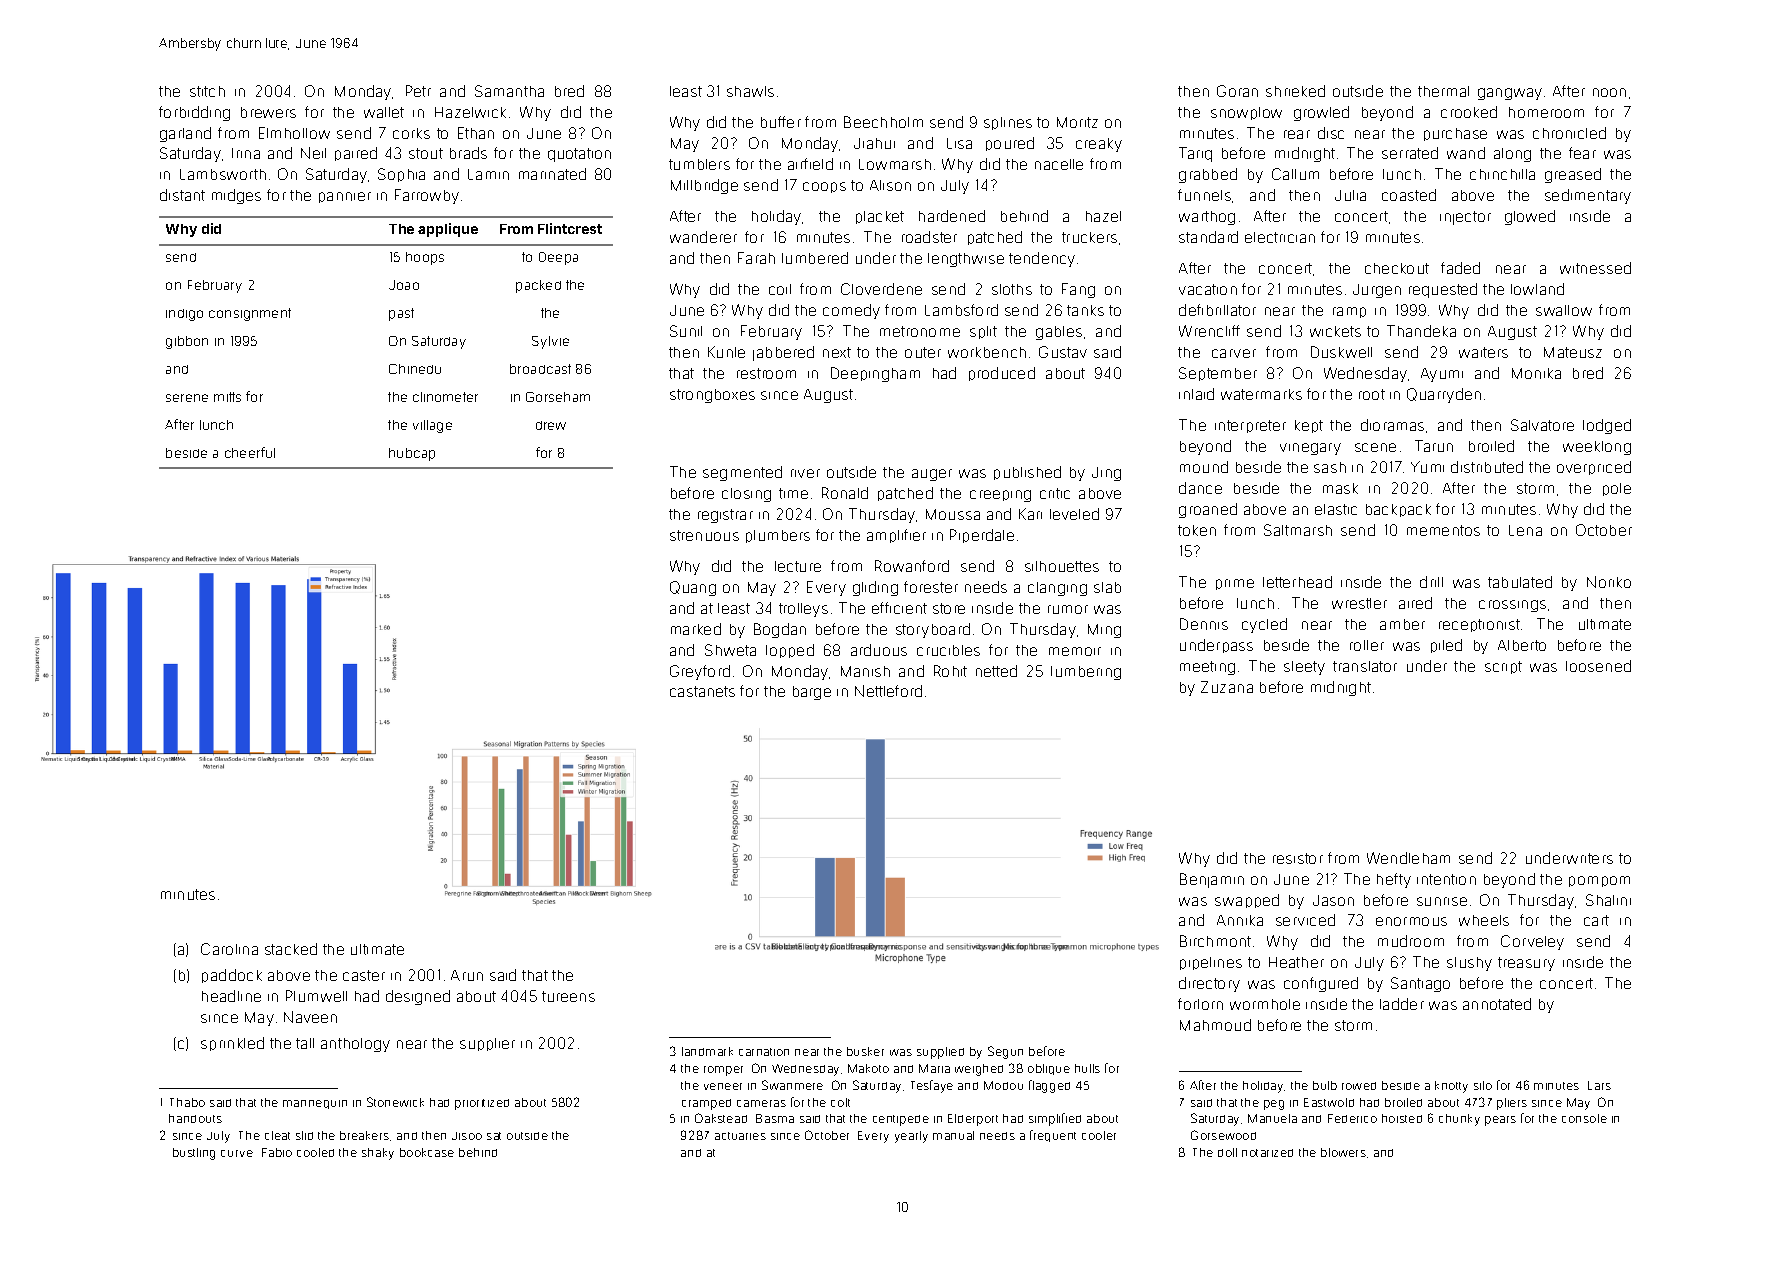 The width and height of the image is (1792, 1267). What do you see at coordinates (1267, 1153) in the image?
I see `notarized` at bounding box center [1267, 1153].
